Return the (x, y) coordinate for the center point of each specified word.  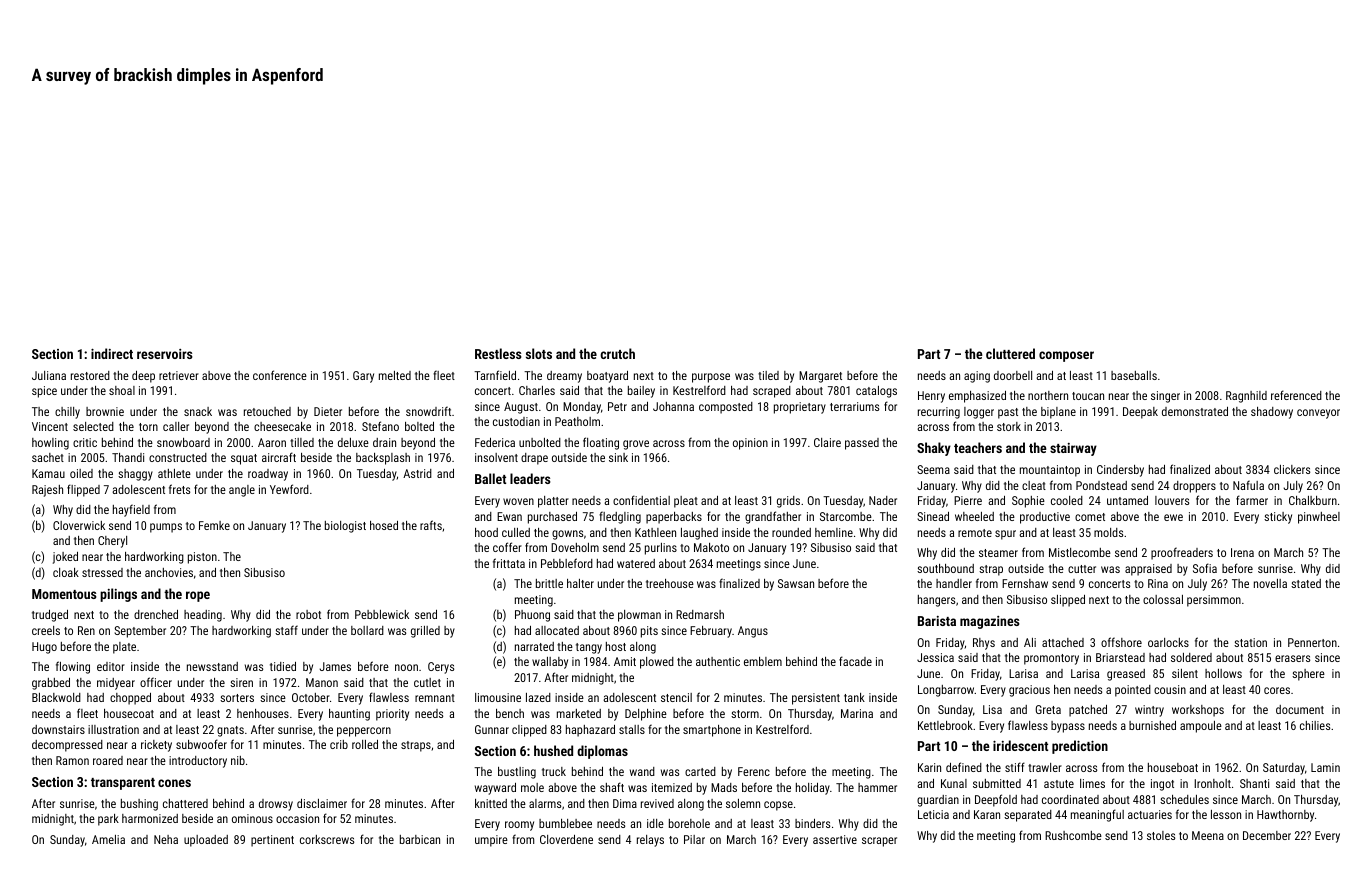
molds (1108, 532)
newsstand (212, 666)
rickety (156, 746)
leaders (530, 478)
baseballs (1134, 375)
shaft (612, 787)
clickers (1292, 469)
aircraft (279, 457)
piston (202, 558)
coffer (507, 547)
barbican (420, 839)
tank (854, 697)
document (1300, 709)
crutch (617, 353)
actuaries (1150, 814)
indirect (112, 353)
